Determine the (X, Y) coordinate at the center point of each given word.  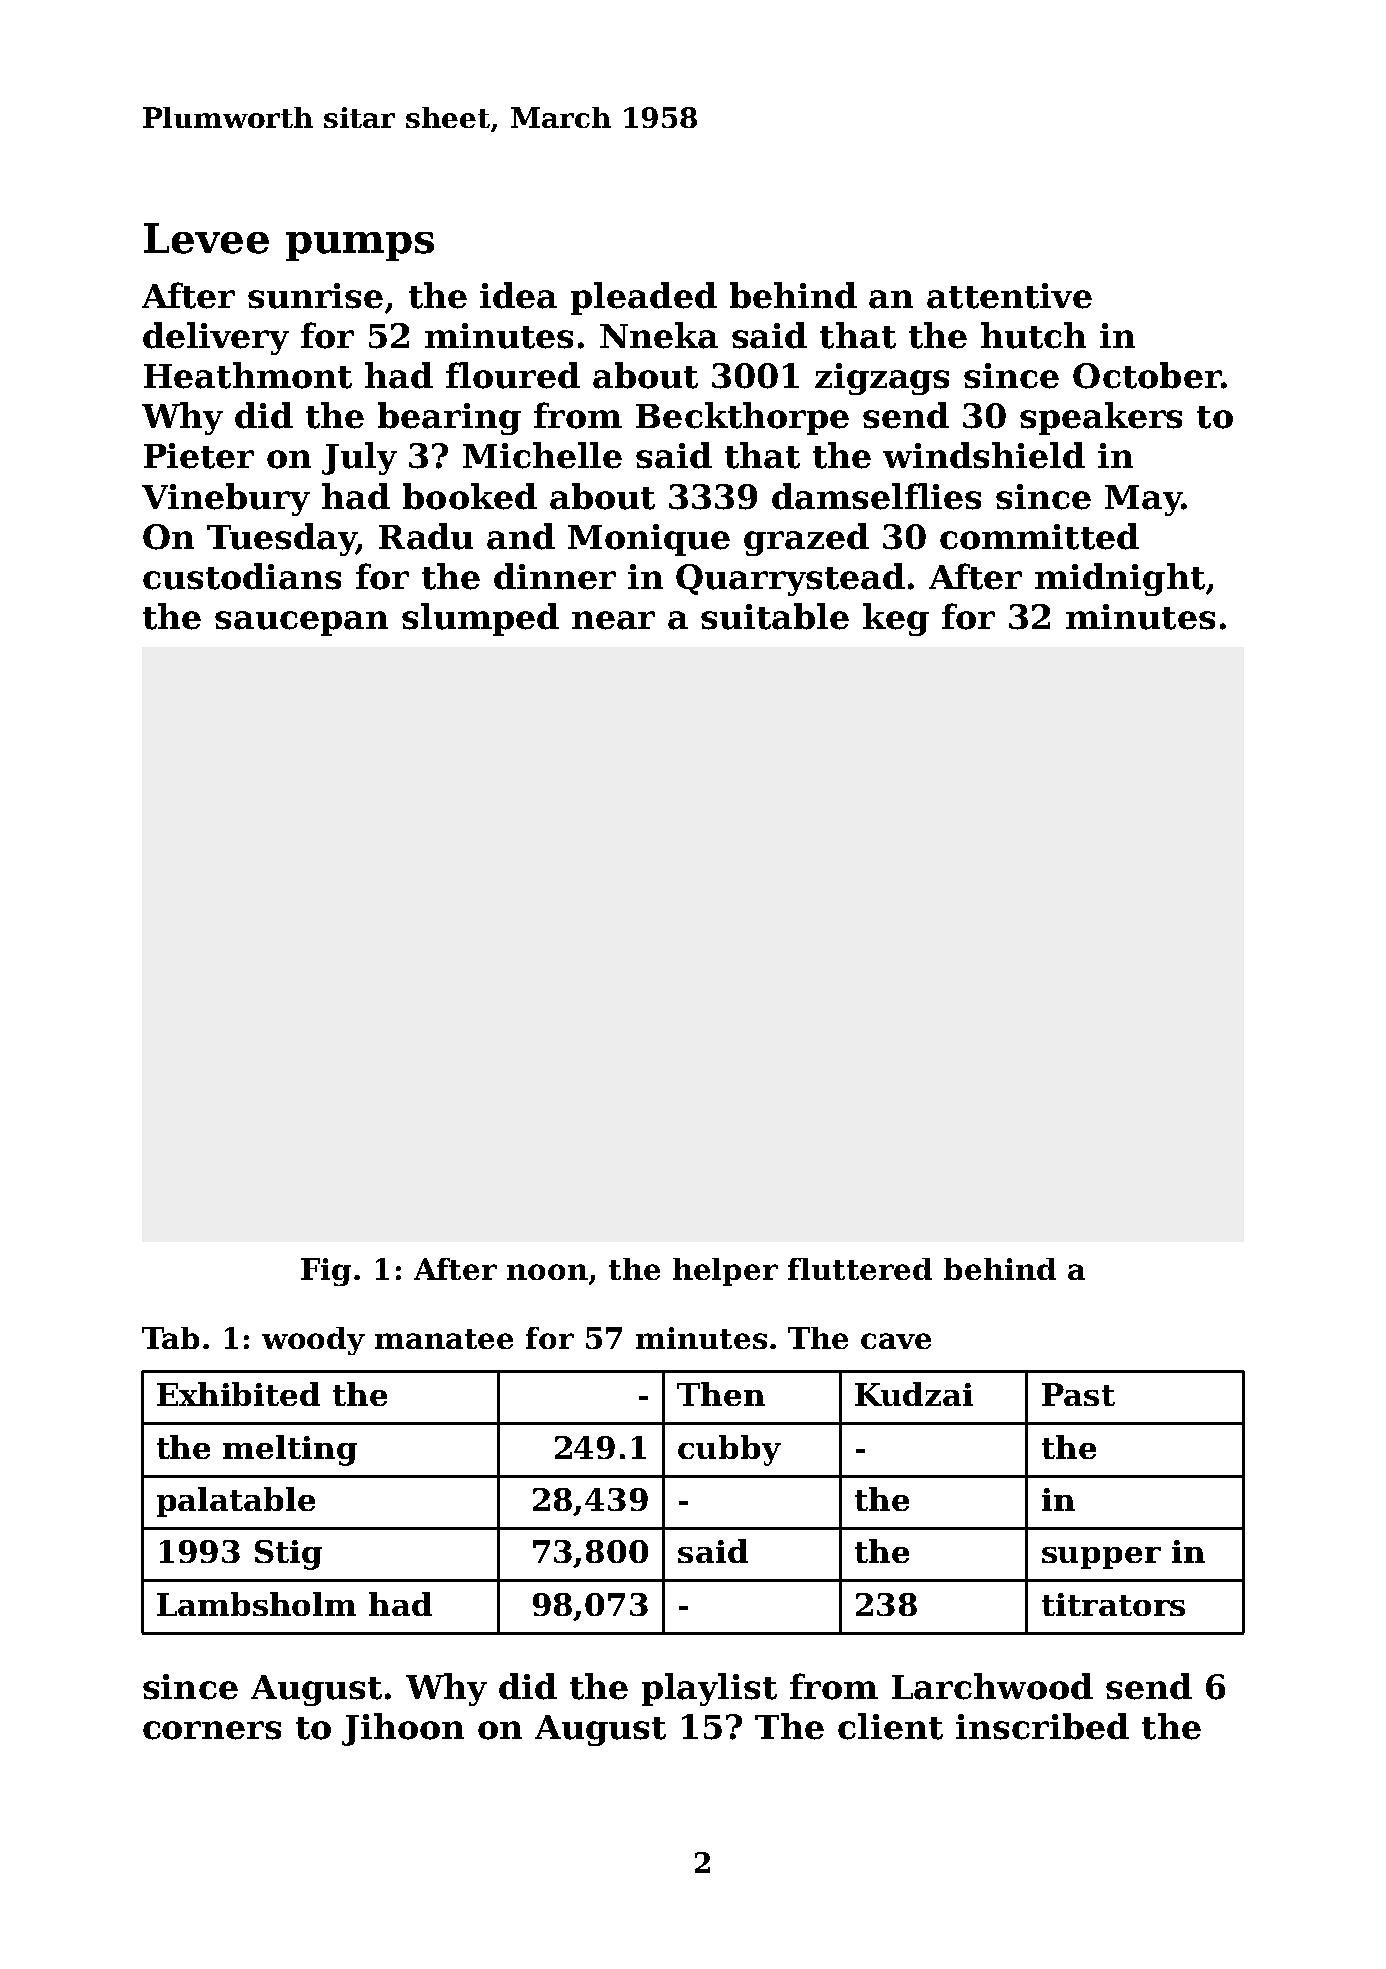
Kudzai (914, 1394)
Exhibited (238, 1394)
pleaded (644, 298)
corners (212, 1730)
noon (547, 1272)
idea (518, 295)
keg (896, 619)
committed (1039, 536)
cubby (729, 1450)
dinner (555, 576)
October (1147, 375)
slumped (480, 619)
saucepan (301, 623)
